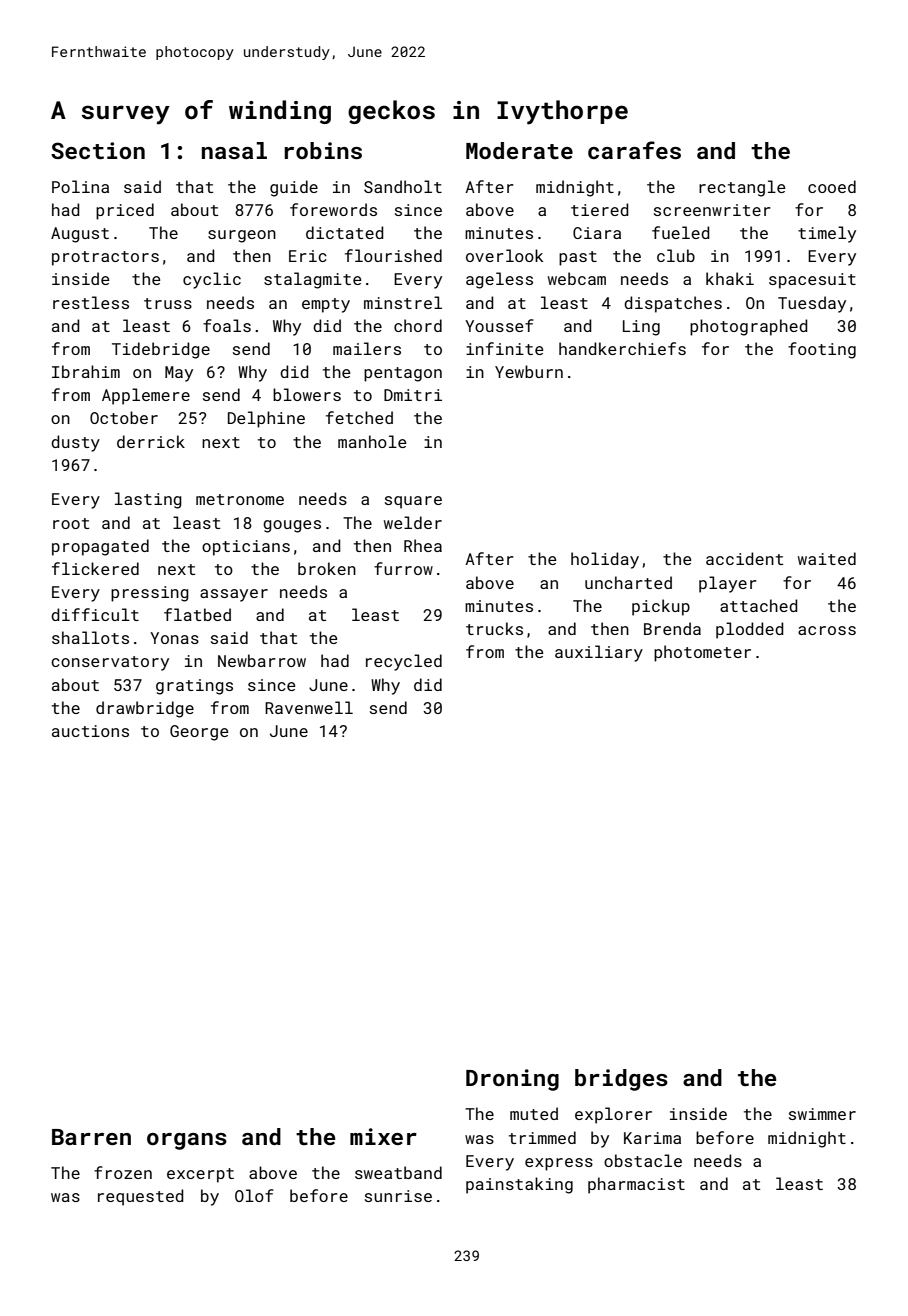  What do you see at coordinates (323, 150) in the screenshot?
I see `robins` at bounding box center [323, 150].
